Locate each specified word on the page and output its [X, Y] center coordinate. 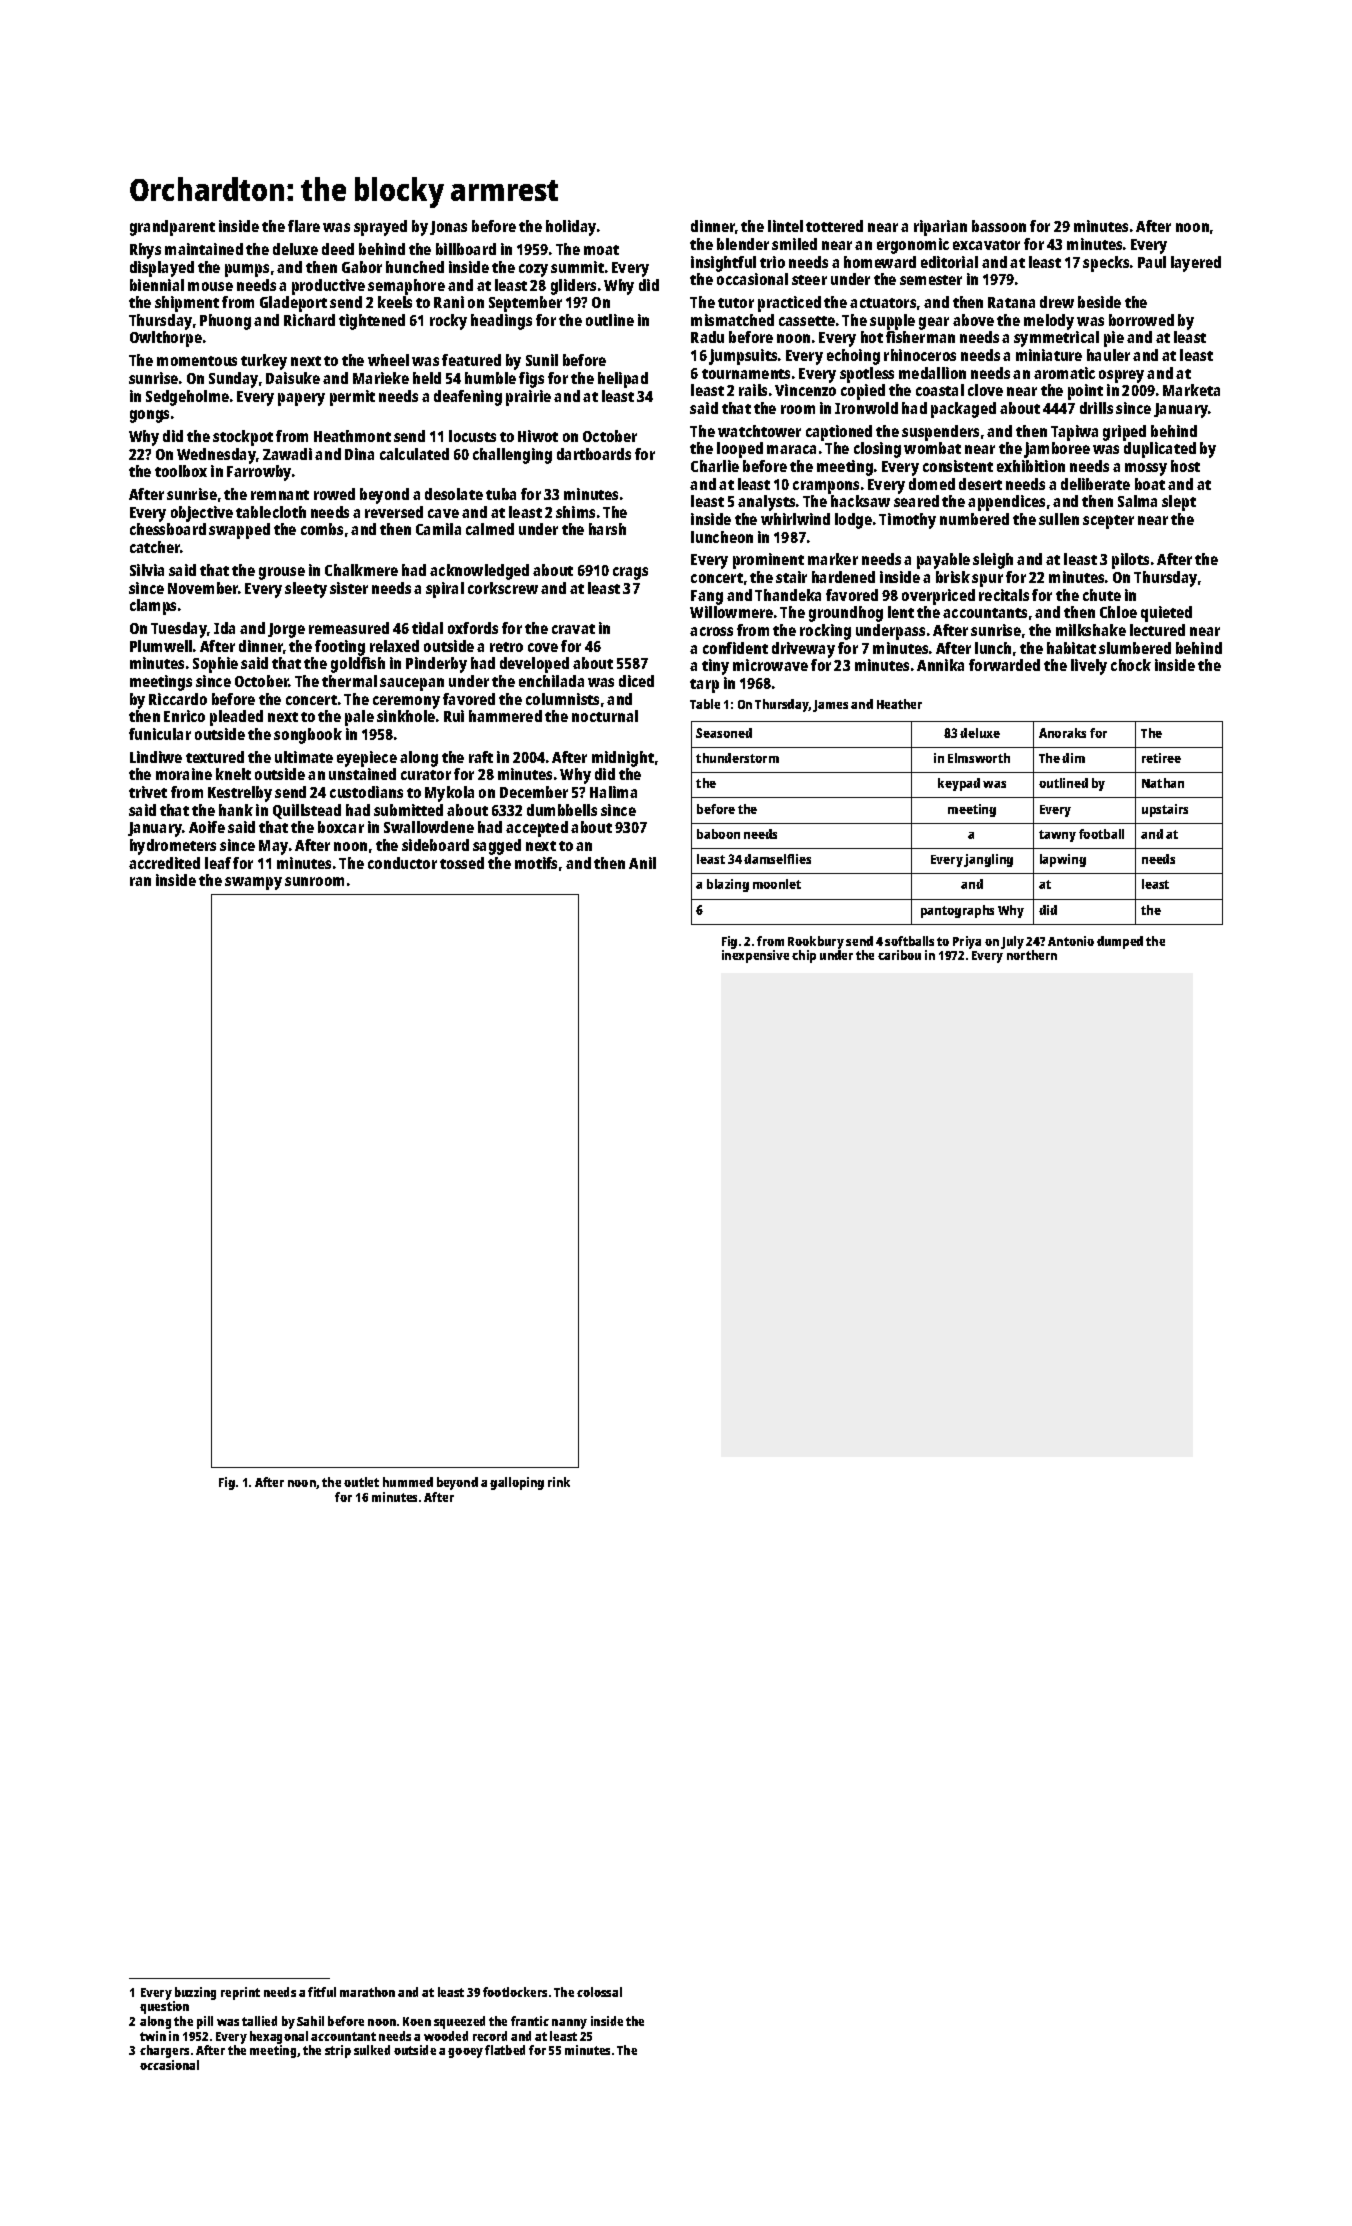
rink [559, 1482]
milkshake [1091, 630]
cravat [573, 629]
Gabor [362, 267]
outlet [361, 1482]
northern [1032, 955]
